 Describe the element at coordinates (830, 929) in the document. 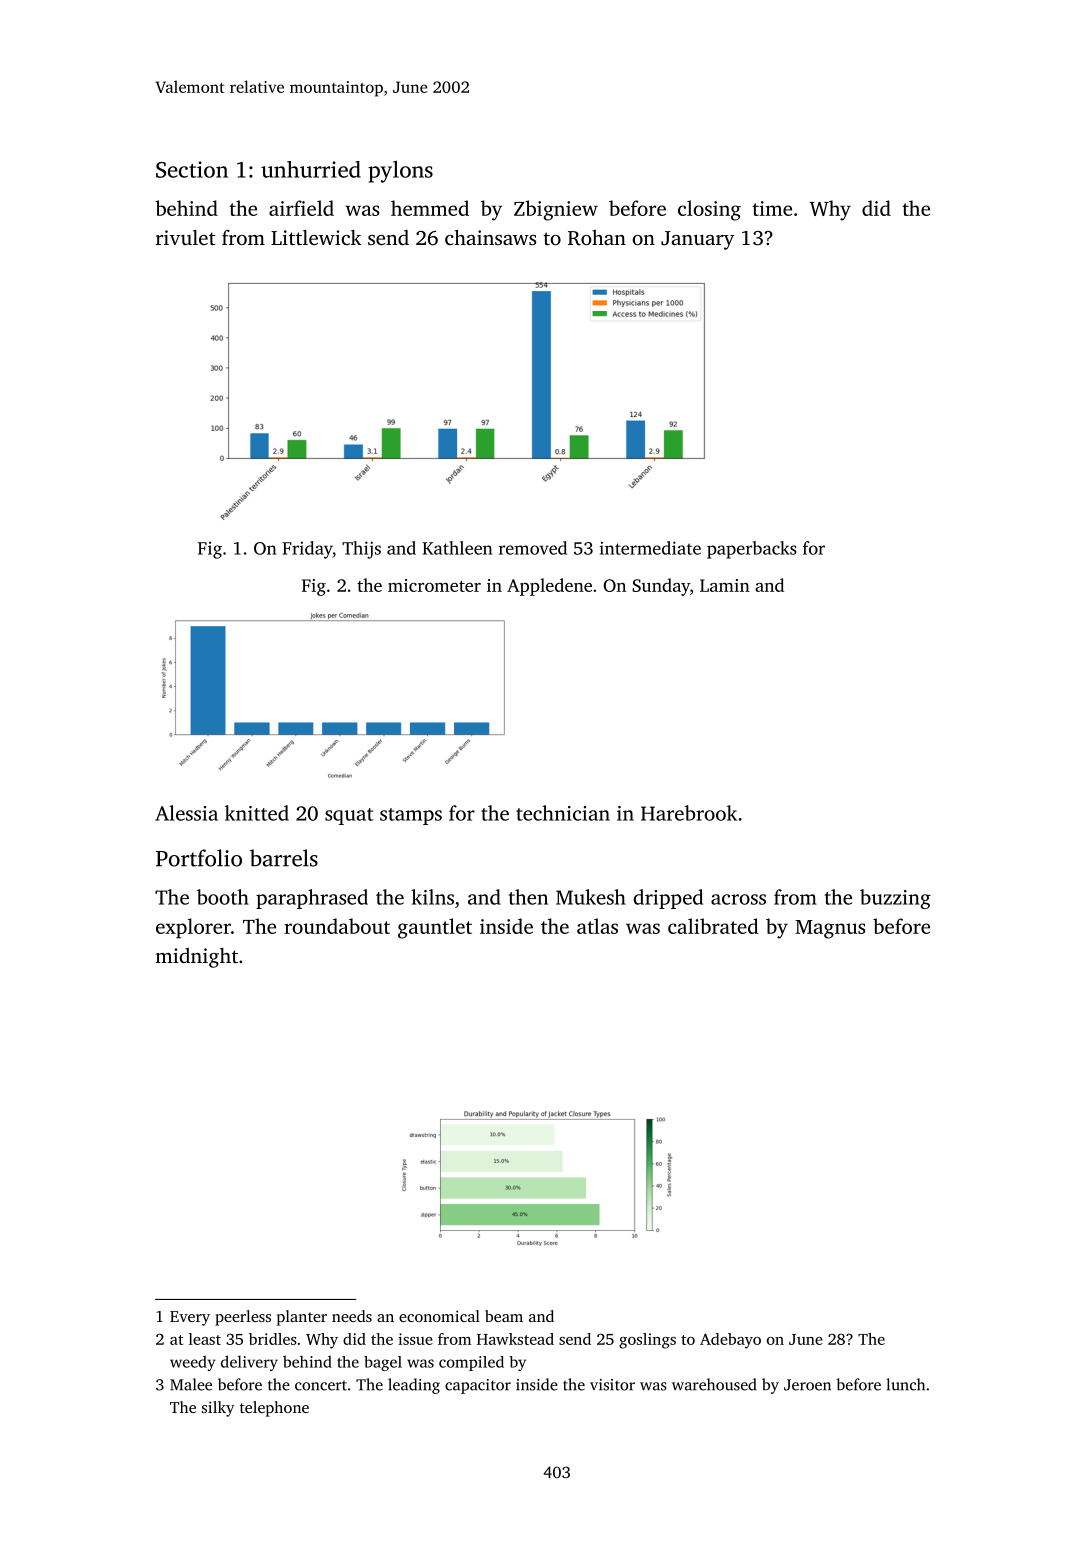

I see `Magnus` at that location.
